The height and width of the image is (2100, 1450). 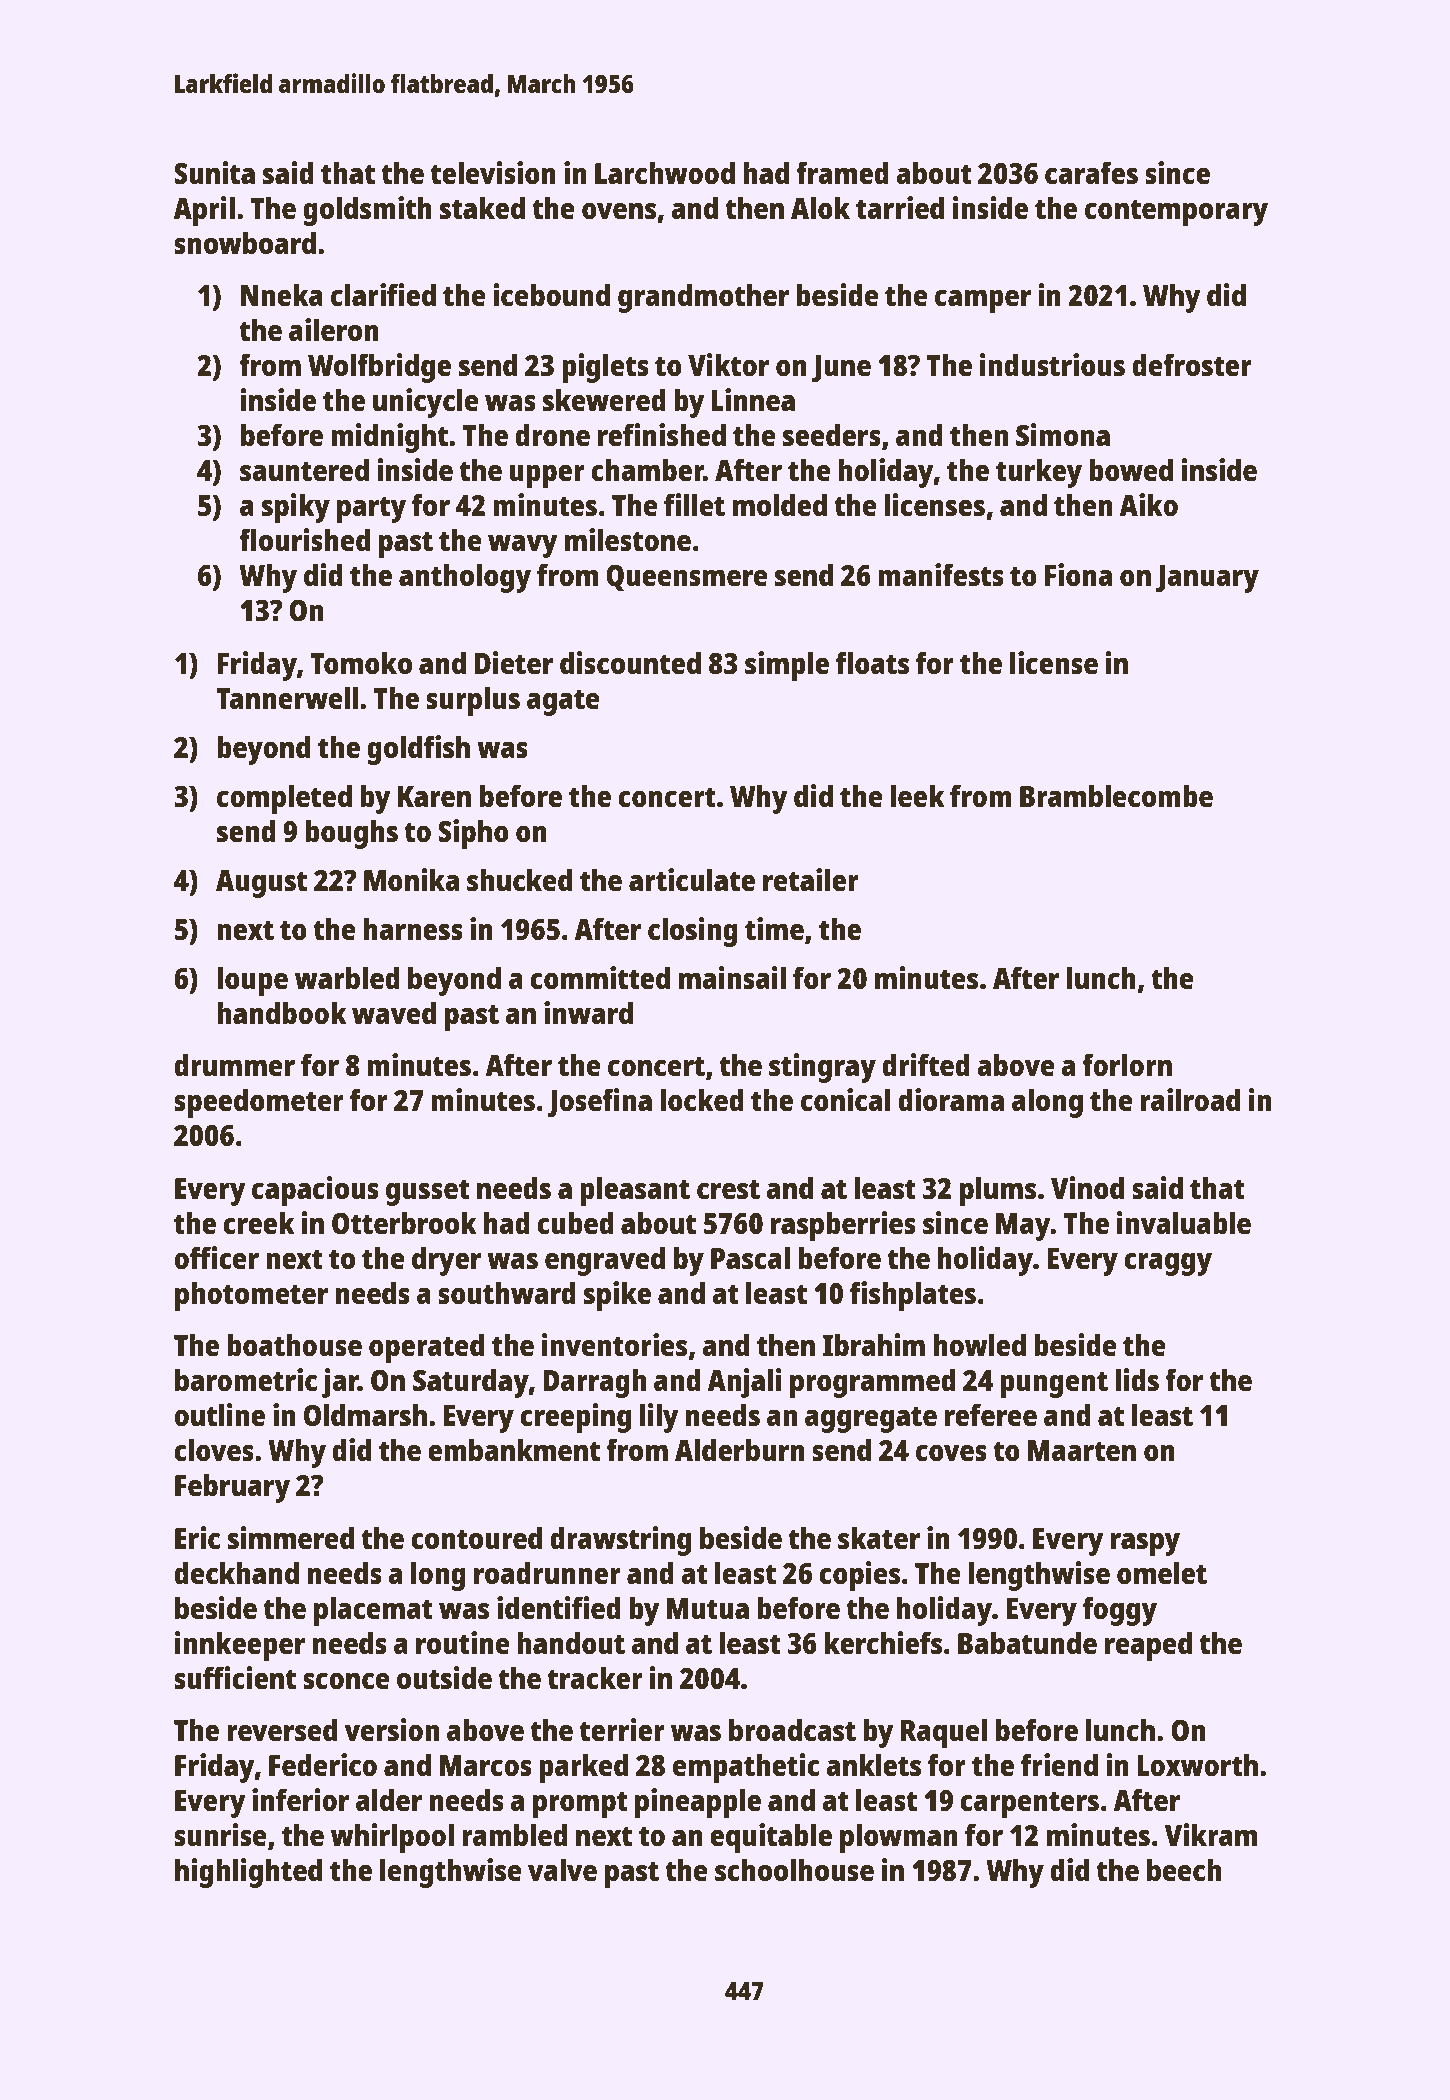 What do you see at coordinates (411, 879) in the image?
I see `Monika` at bounding box center [411, 879].
